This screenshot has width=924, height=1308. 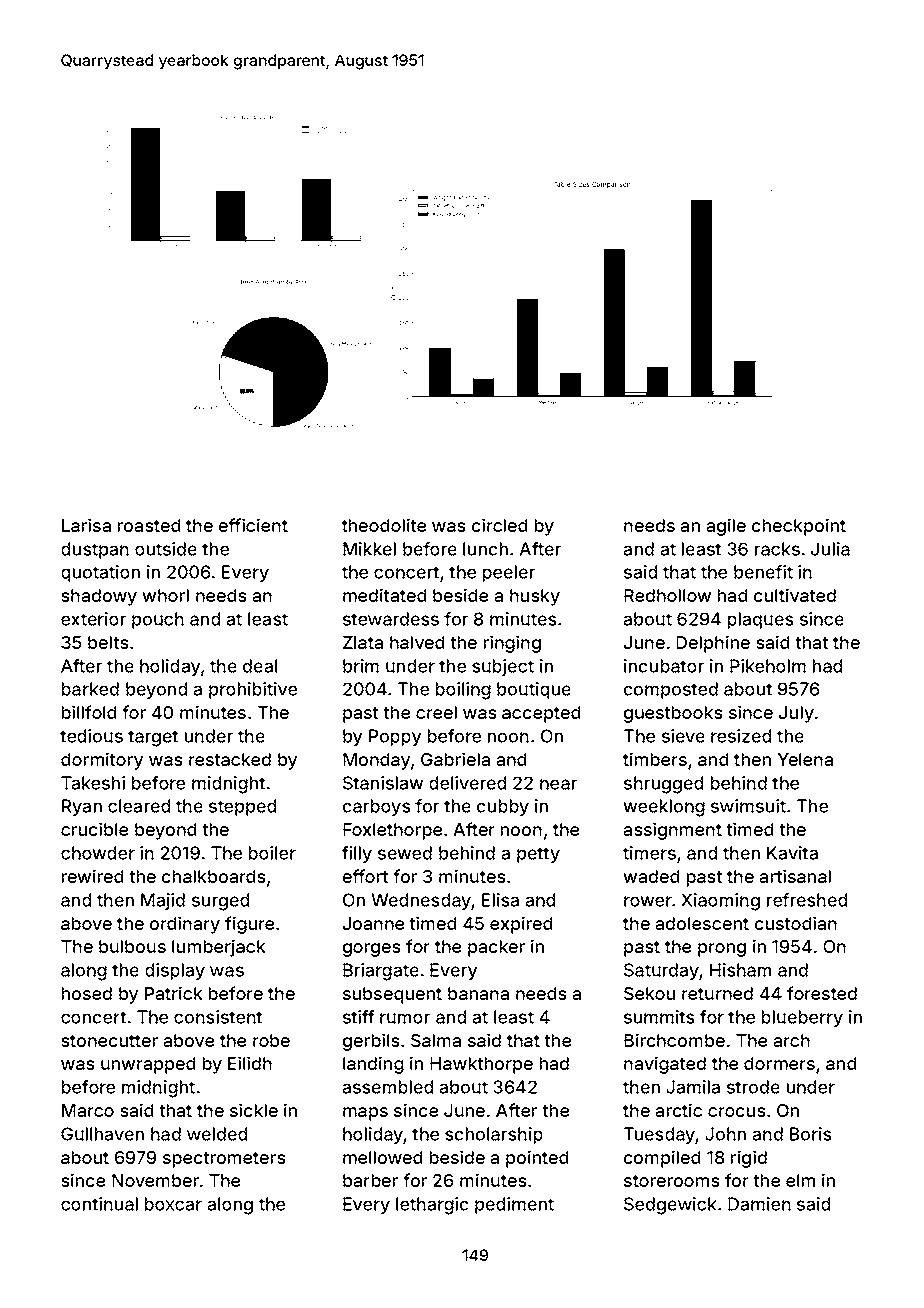 I want to click on agile, so click(x=726, y=527).
